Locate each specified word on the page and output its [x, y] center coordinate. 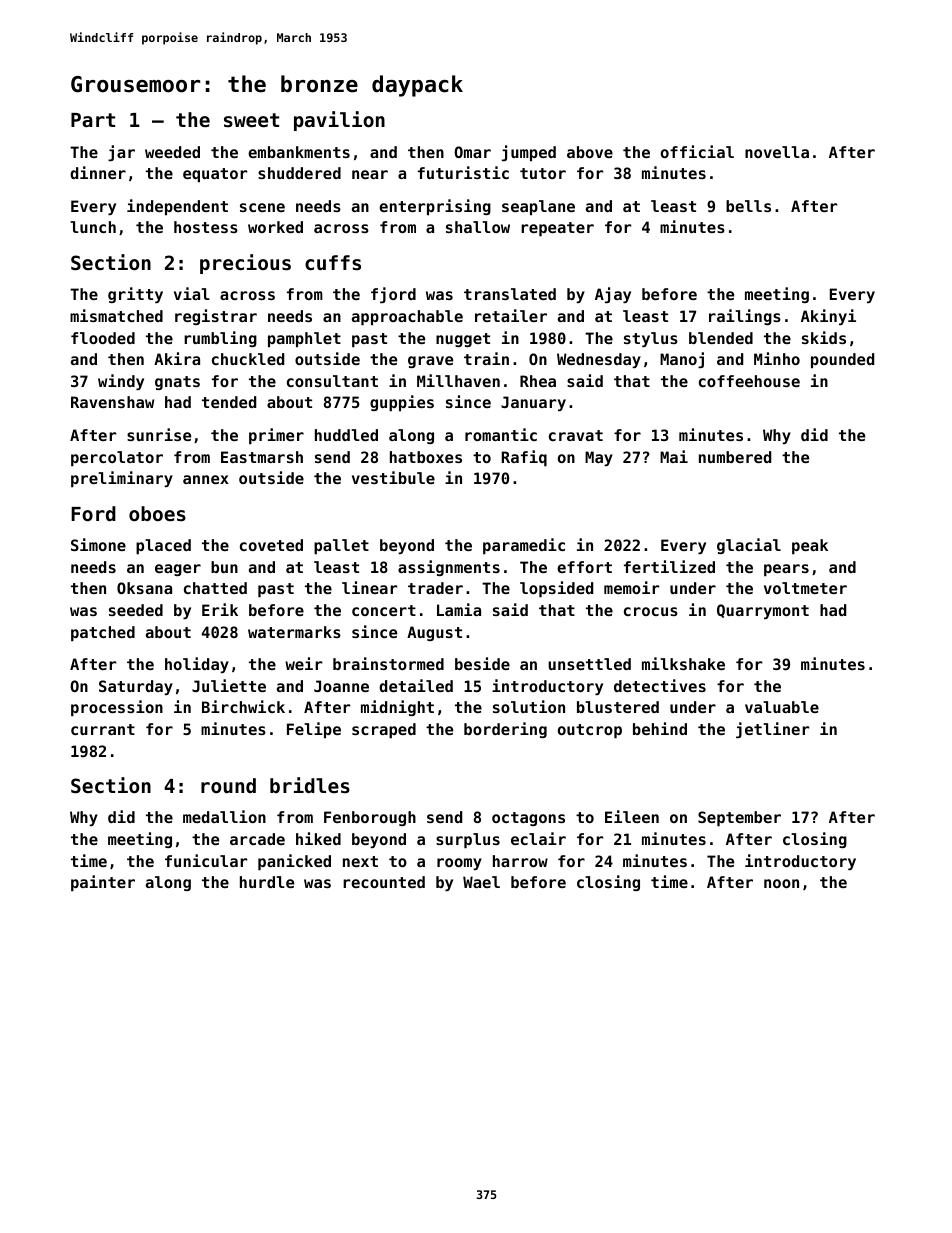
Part [93, 120]
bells [748, 206]
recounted [384, 882]
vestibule [393, 477]
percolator [117, 458]
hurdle [267, 882]
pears [786, 570]
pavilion [339, 121]
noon [781, 883]
